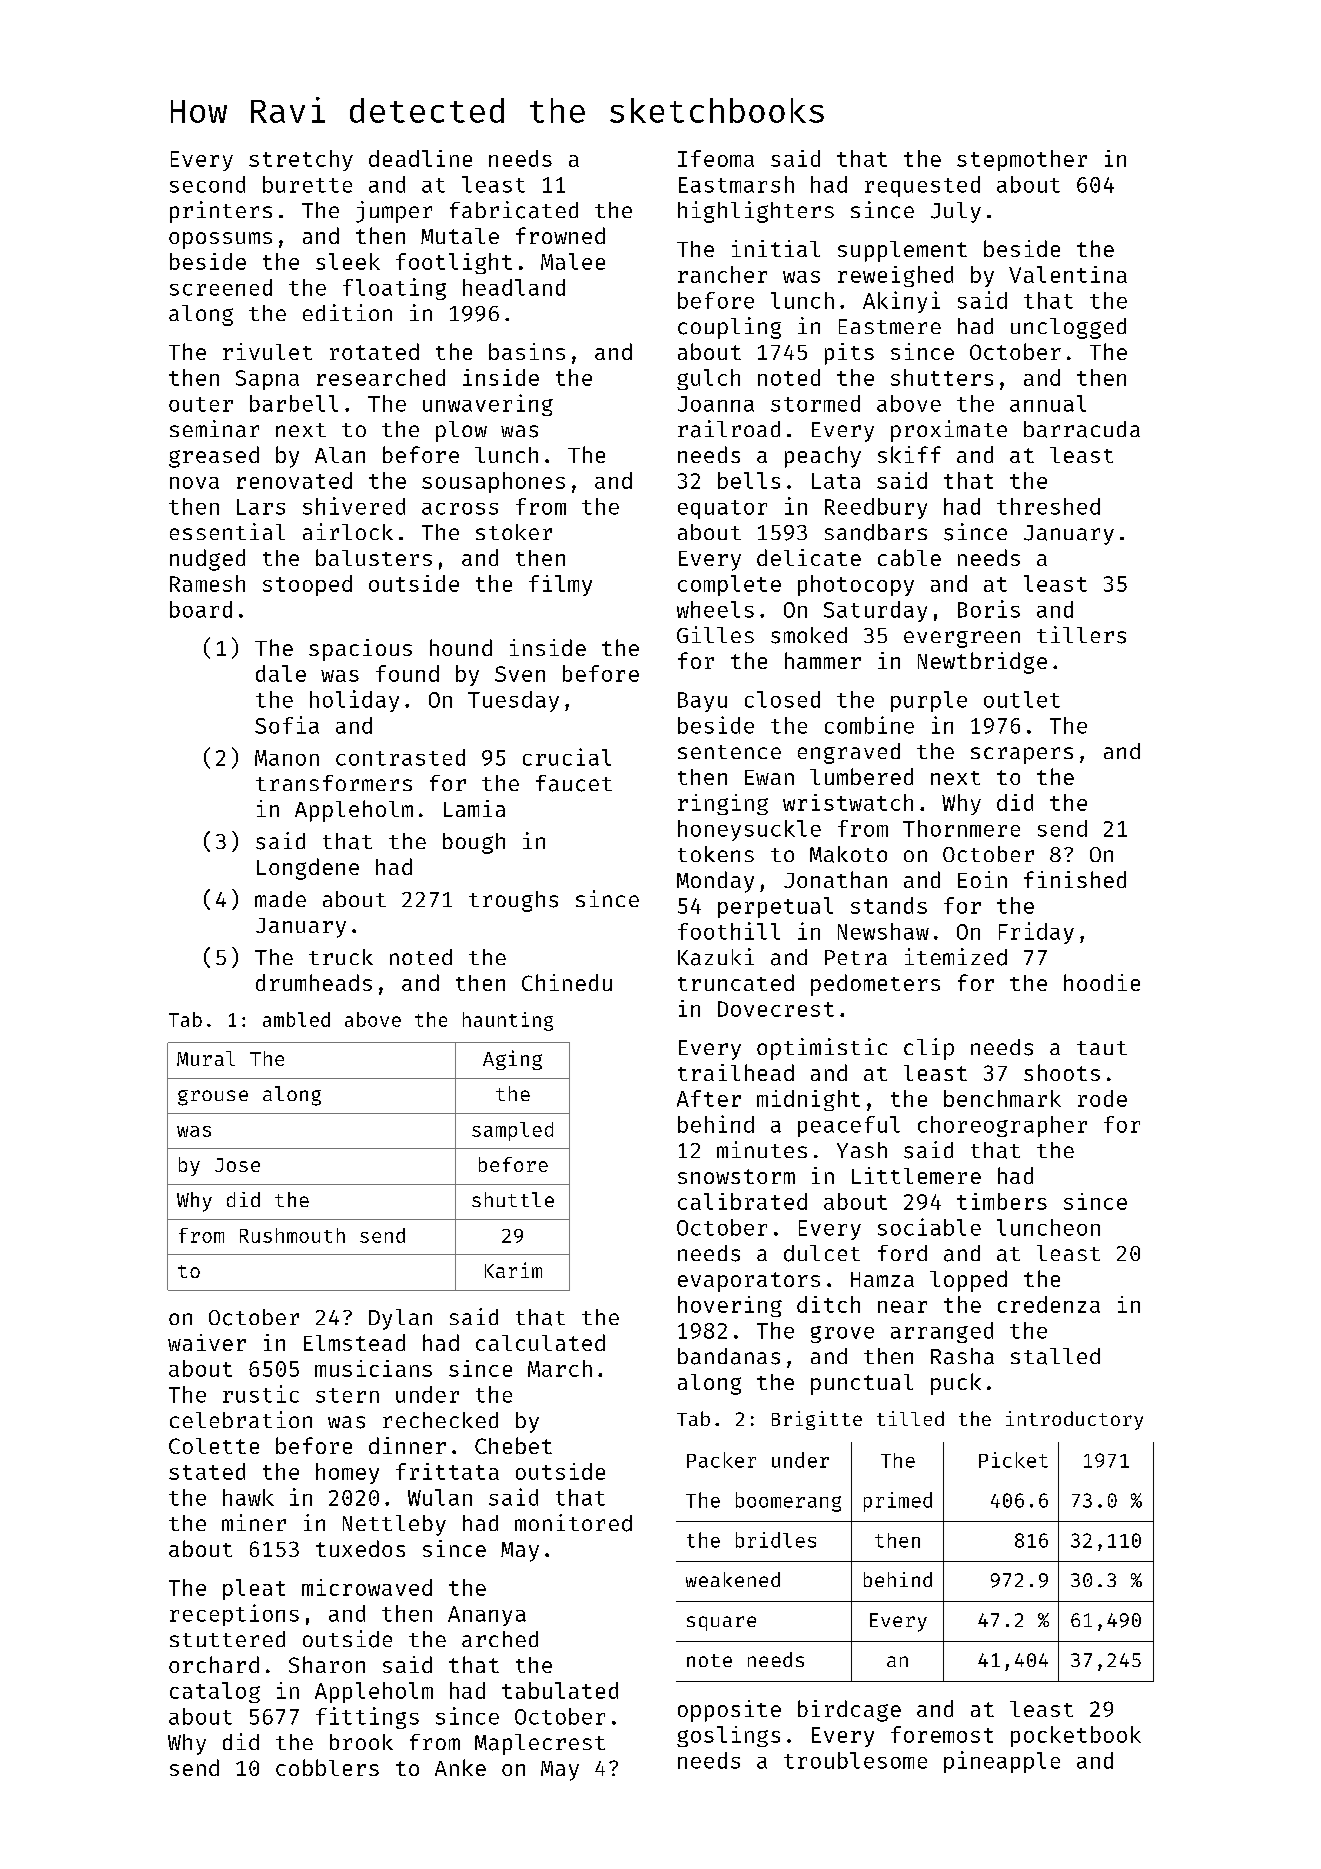  Describe the element at coordinates (901, 302) in the screenshot. I see `Akinyi` at that location.
